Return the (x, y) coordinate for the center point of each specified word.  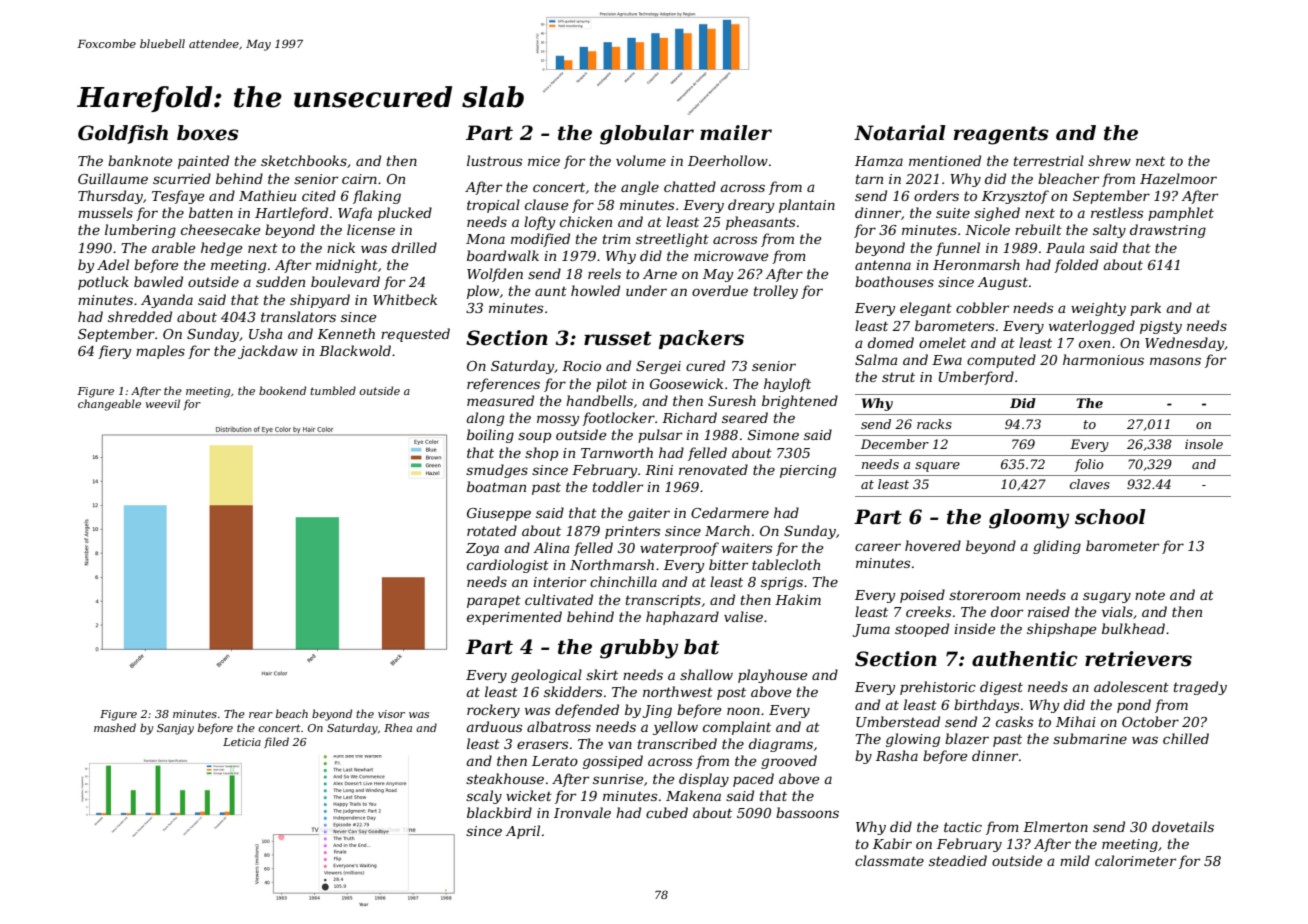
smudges (497, 471)
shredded (140, 316)
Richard (689, 417)
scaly (484, 797)
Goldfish (123, 134)
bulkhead (1133, 628)
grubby (639, 649)
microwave (731, 256)
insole (1204, 444)
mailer (736, 133)
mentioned (945, 160)
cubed (667, 812)
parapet (494, 602)
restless (1117, 212)
